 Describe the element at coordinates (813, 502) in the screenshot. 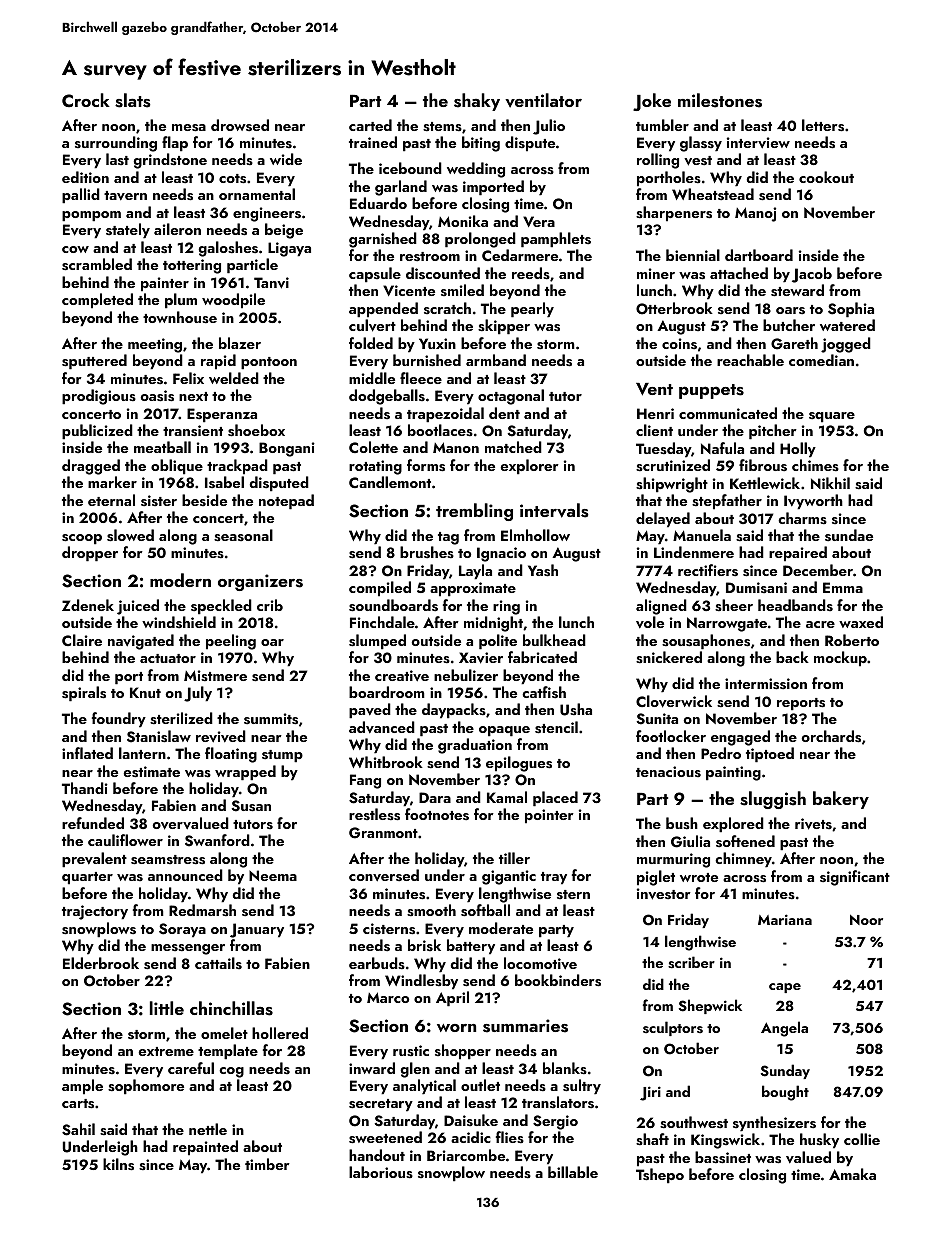

I see `Ivyworth` at that location.
